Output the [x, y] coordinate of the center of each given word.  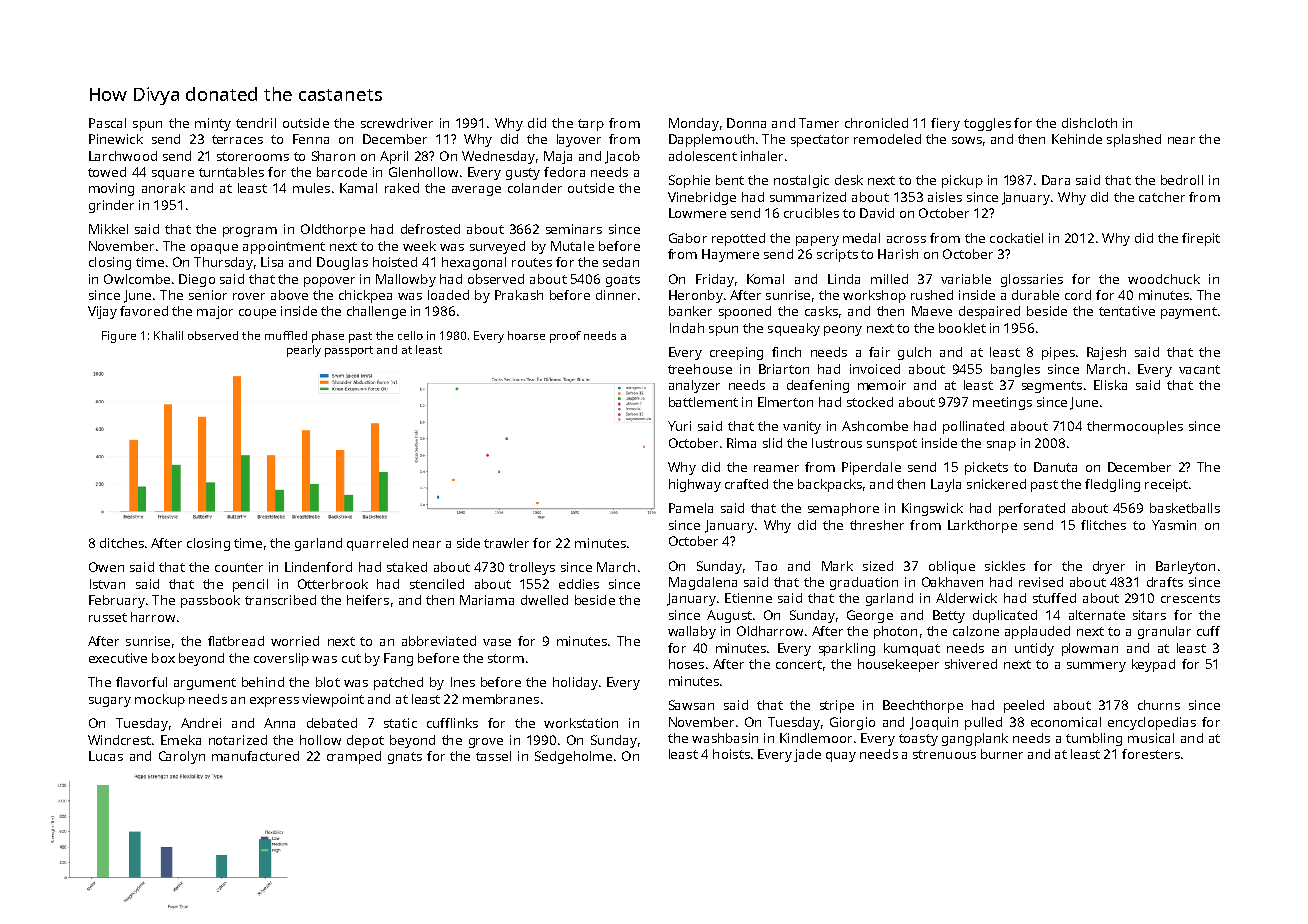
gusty [523, 174]
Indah [687, 328]
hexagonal [474, 263]
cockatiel [1016, 238]
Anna [279, 723]
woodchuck [1164, 279]
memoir [882, 385]
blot [328, 682]
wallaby [692, 632]
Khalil [168, 335]
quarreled [377, 544]
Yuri [679, 426]
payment [1189, 313]
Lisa [272, 262]
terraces [237, 139]
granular [1164, 632]
